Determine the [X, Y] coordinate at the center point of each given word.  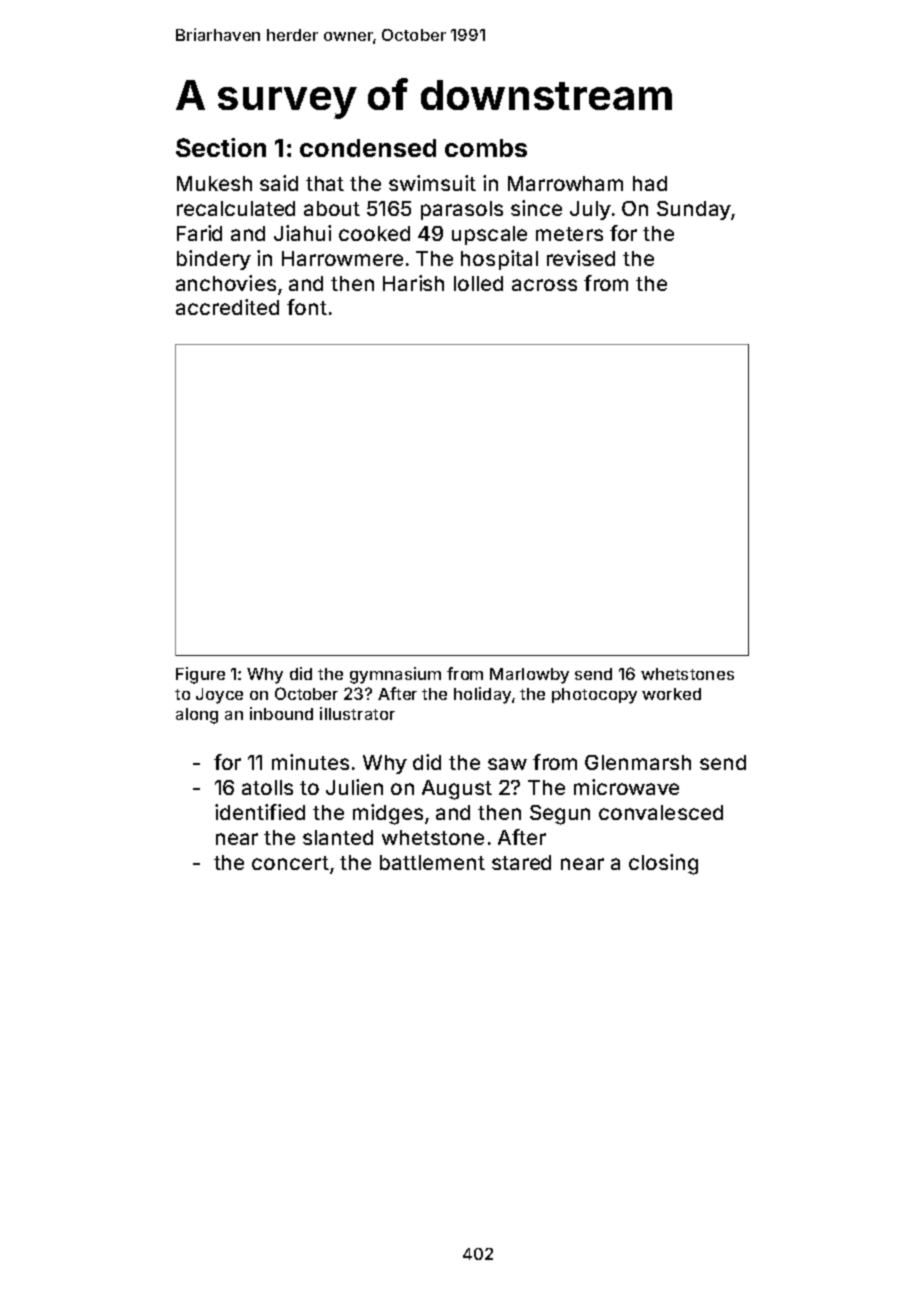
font [307, 307]
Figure [200, 675]
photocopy [594, 696]
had [650, 183]
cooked [374, 233]
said [279, 183]
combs [486, 148]
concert [290, 863]
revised [581, 258]
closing [663, 864]
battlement [432, 862]
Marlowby [529, 676]
